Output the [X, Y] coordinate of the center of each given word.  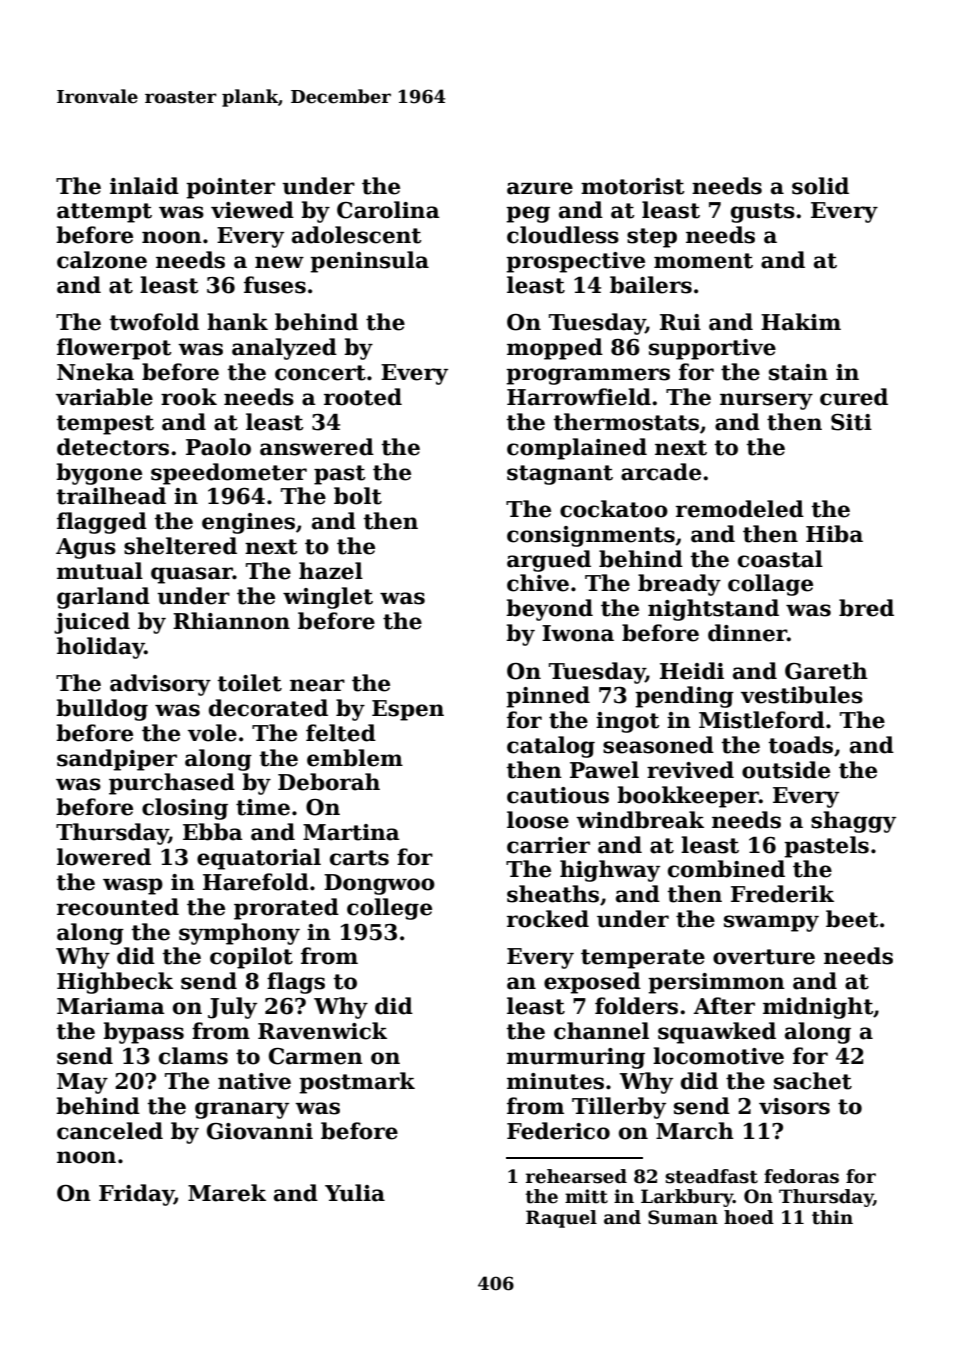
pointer [230, 188]
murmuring [576, 1058]
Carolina [388, 210]
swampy [771, 923]
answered [317, 447]
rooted [363, 397]
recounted [118, 907]
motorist [633, 186]
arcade [661, 472]
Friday [136, 1195]
